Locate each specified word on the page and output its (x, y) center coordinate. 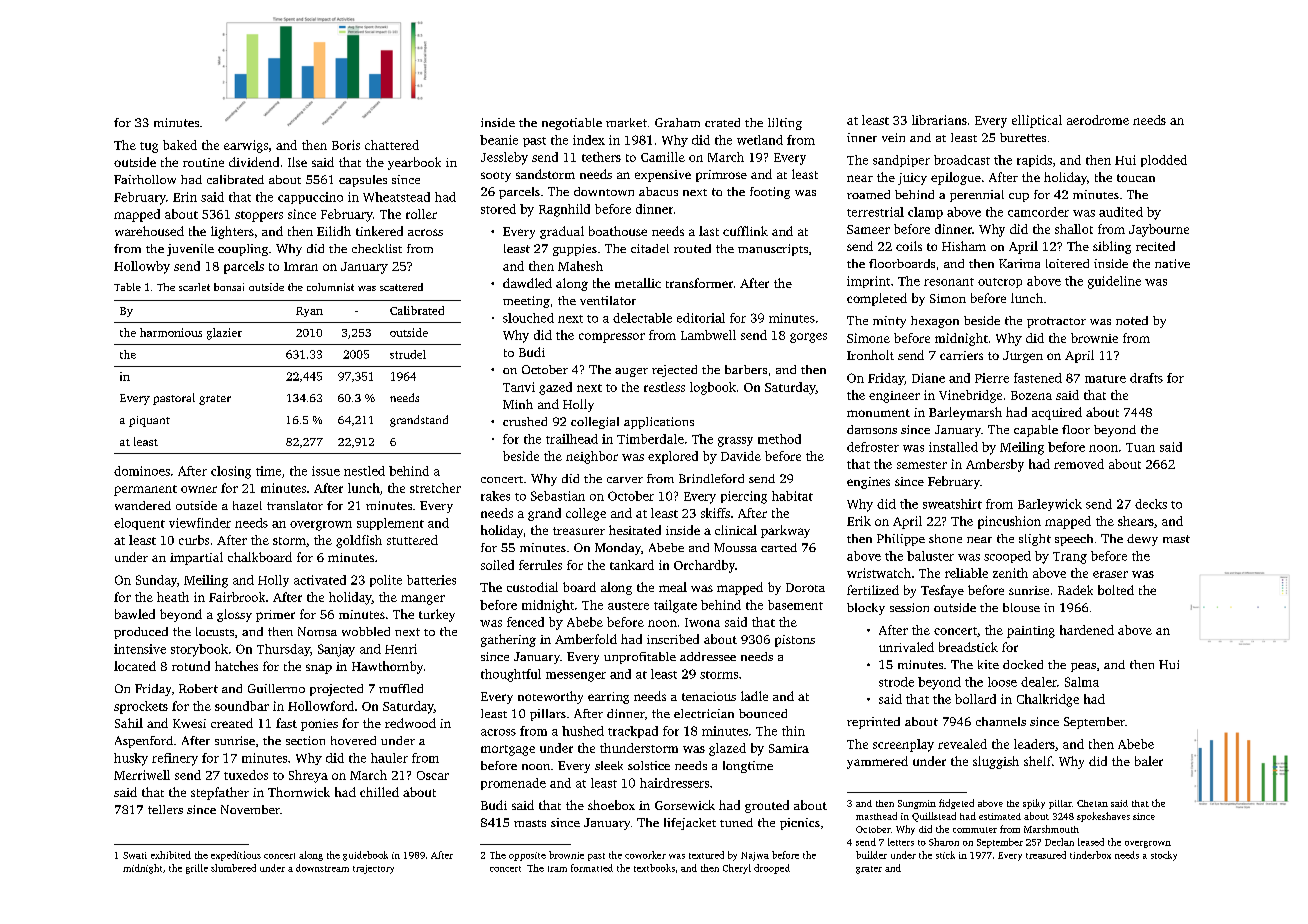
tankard (632, 565)
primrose (721, 176)
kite (988, 664)
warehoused (149, 231)
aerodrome (1098, 120)
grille (197, 869)
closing (231, 472)
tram (557, 869)
